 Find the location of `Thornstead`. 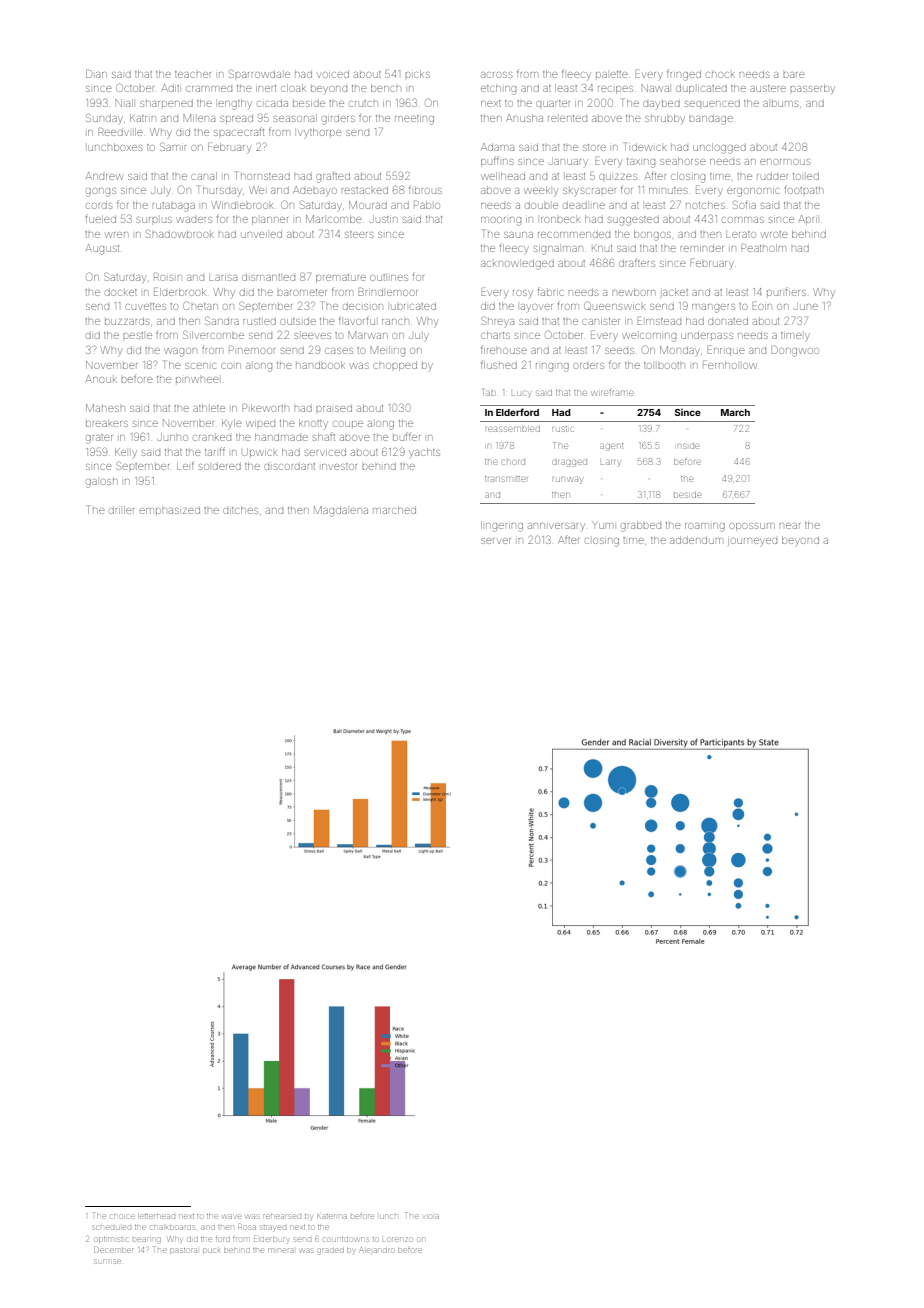

Thornstead is located at coordinates (263, 176).
